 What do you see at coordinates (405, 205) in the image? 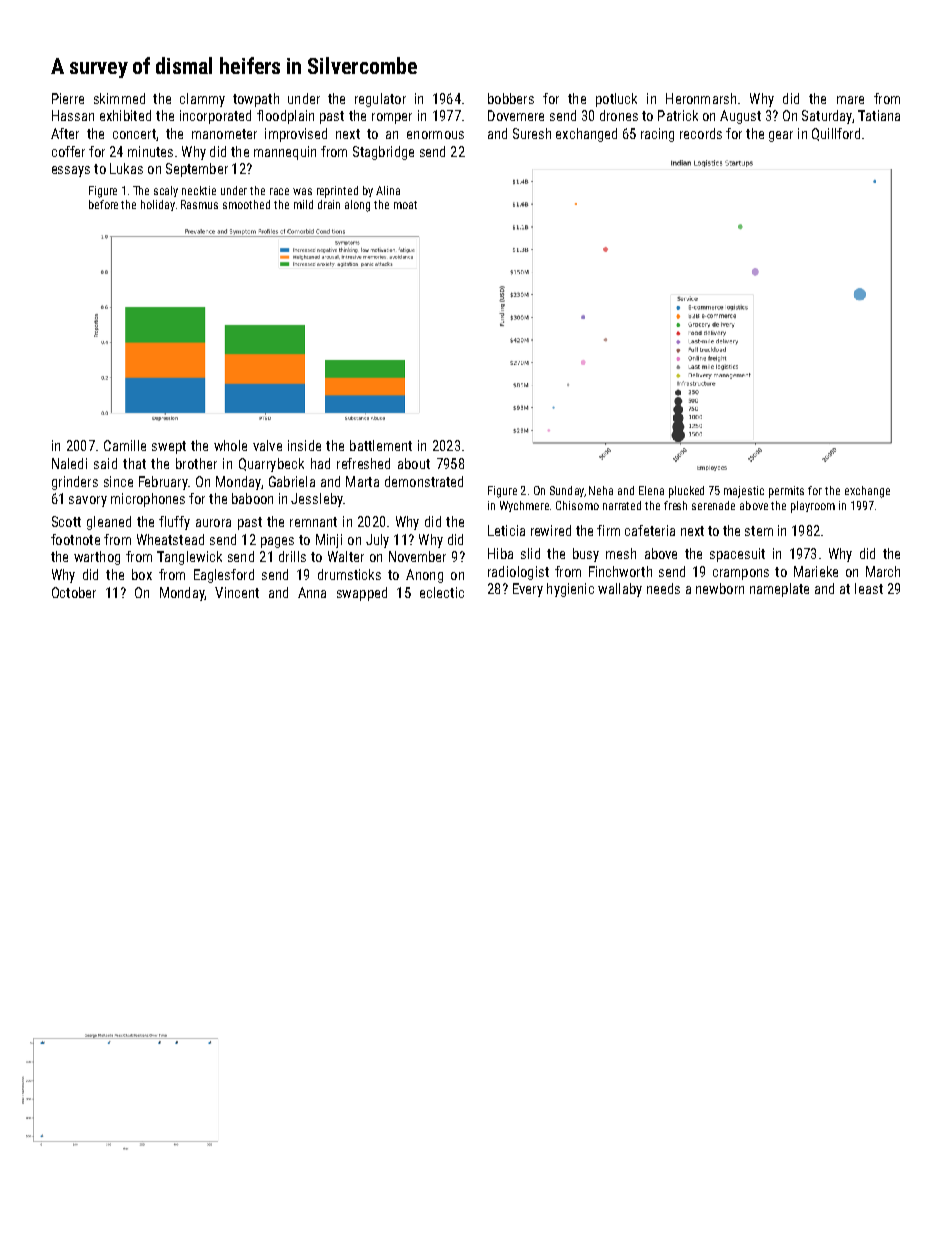
I see `moat` at bounding box center [405, 205].
